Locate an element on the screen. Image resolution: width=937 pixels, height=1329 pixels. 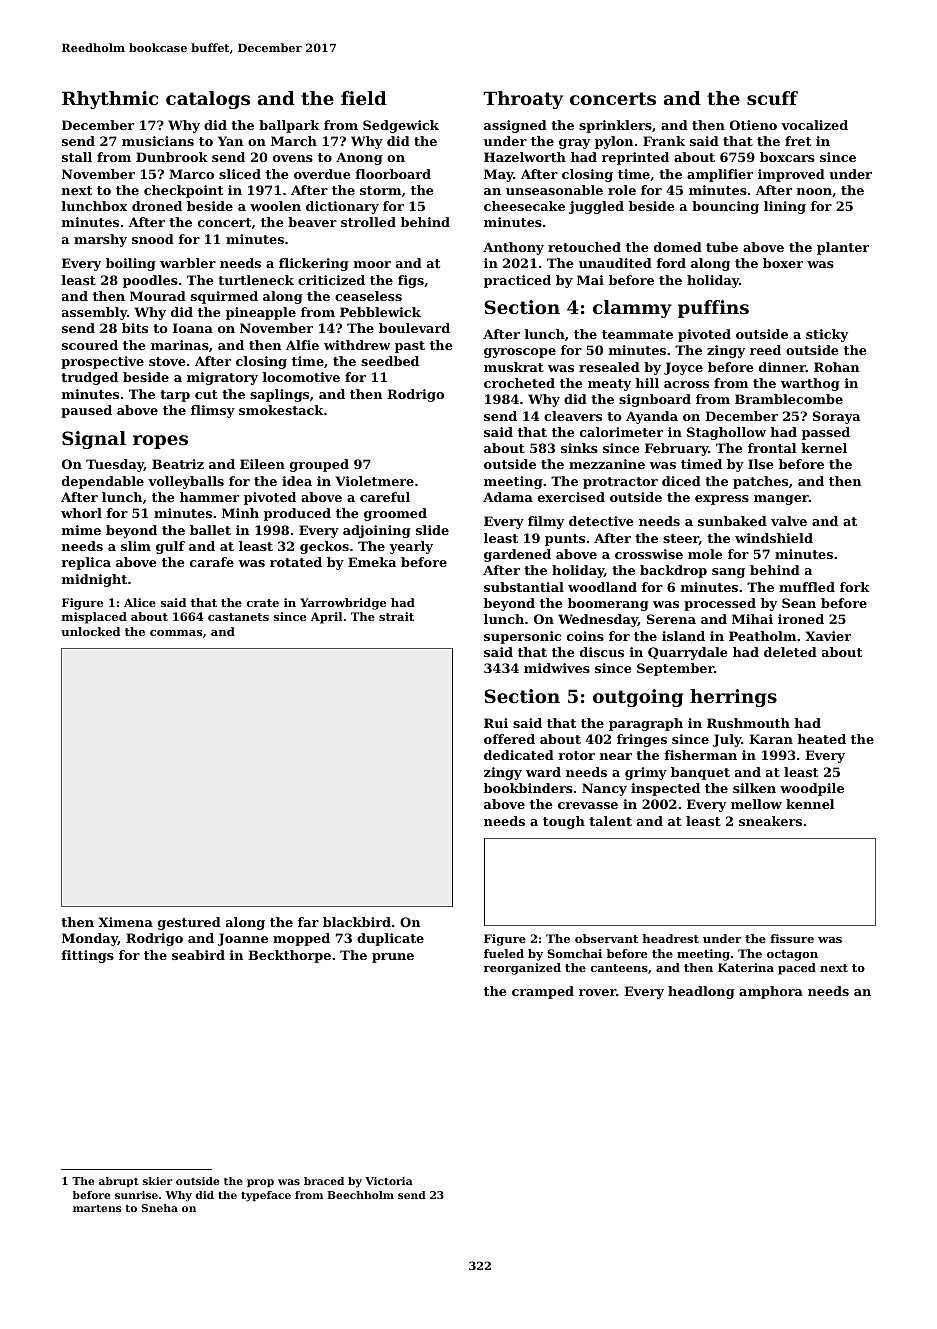
Beechholm is located at coordinates (360, 1195).
